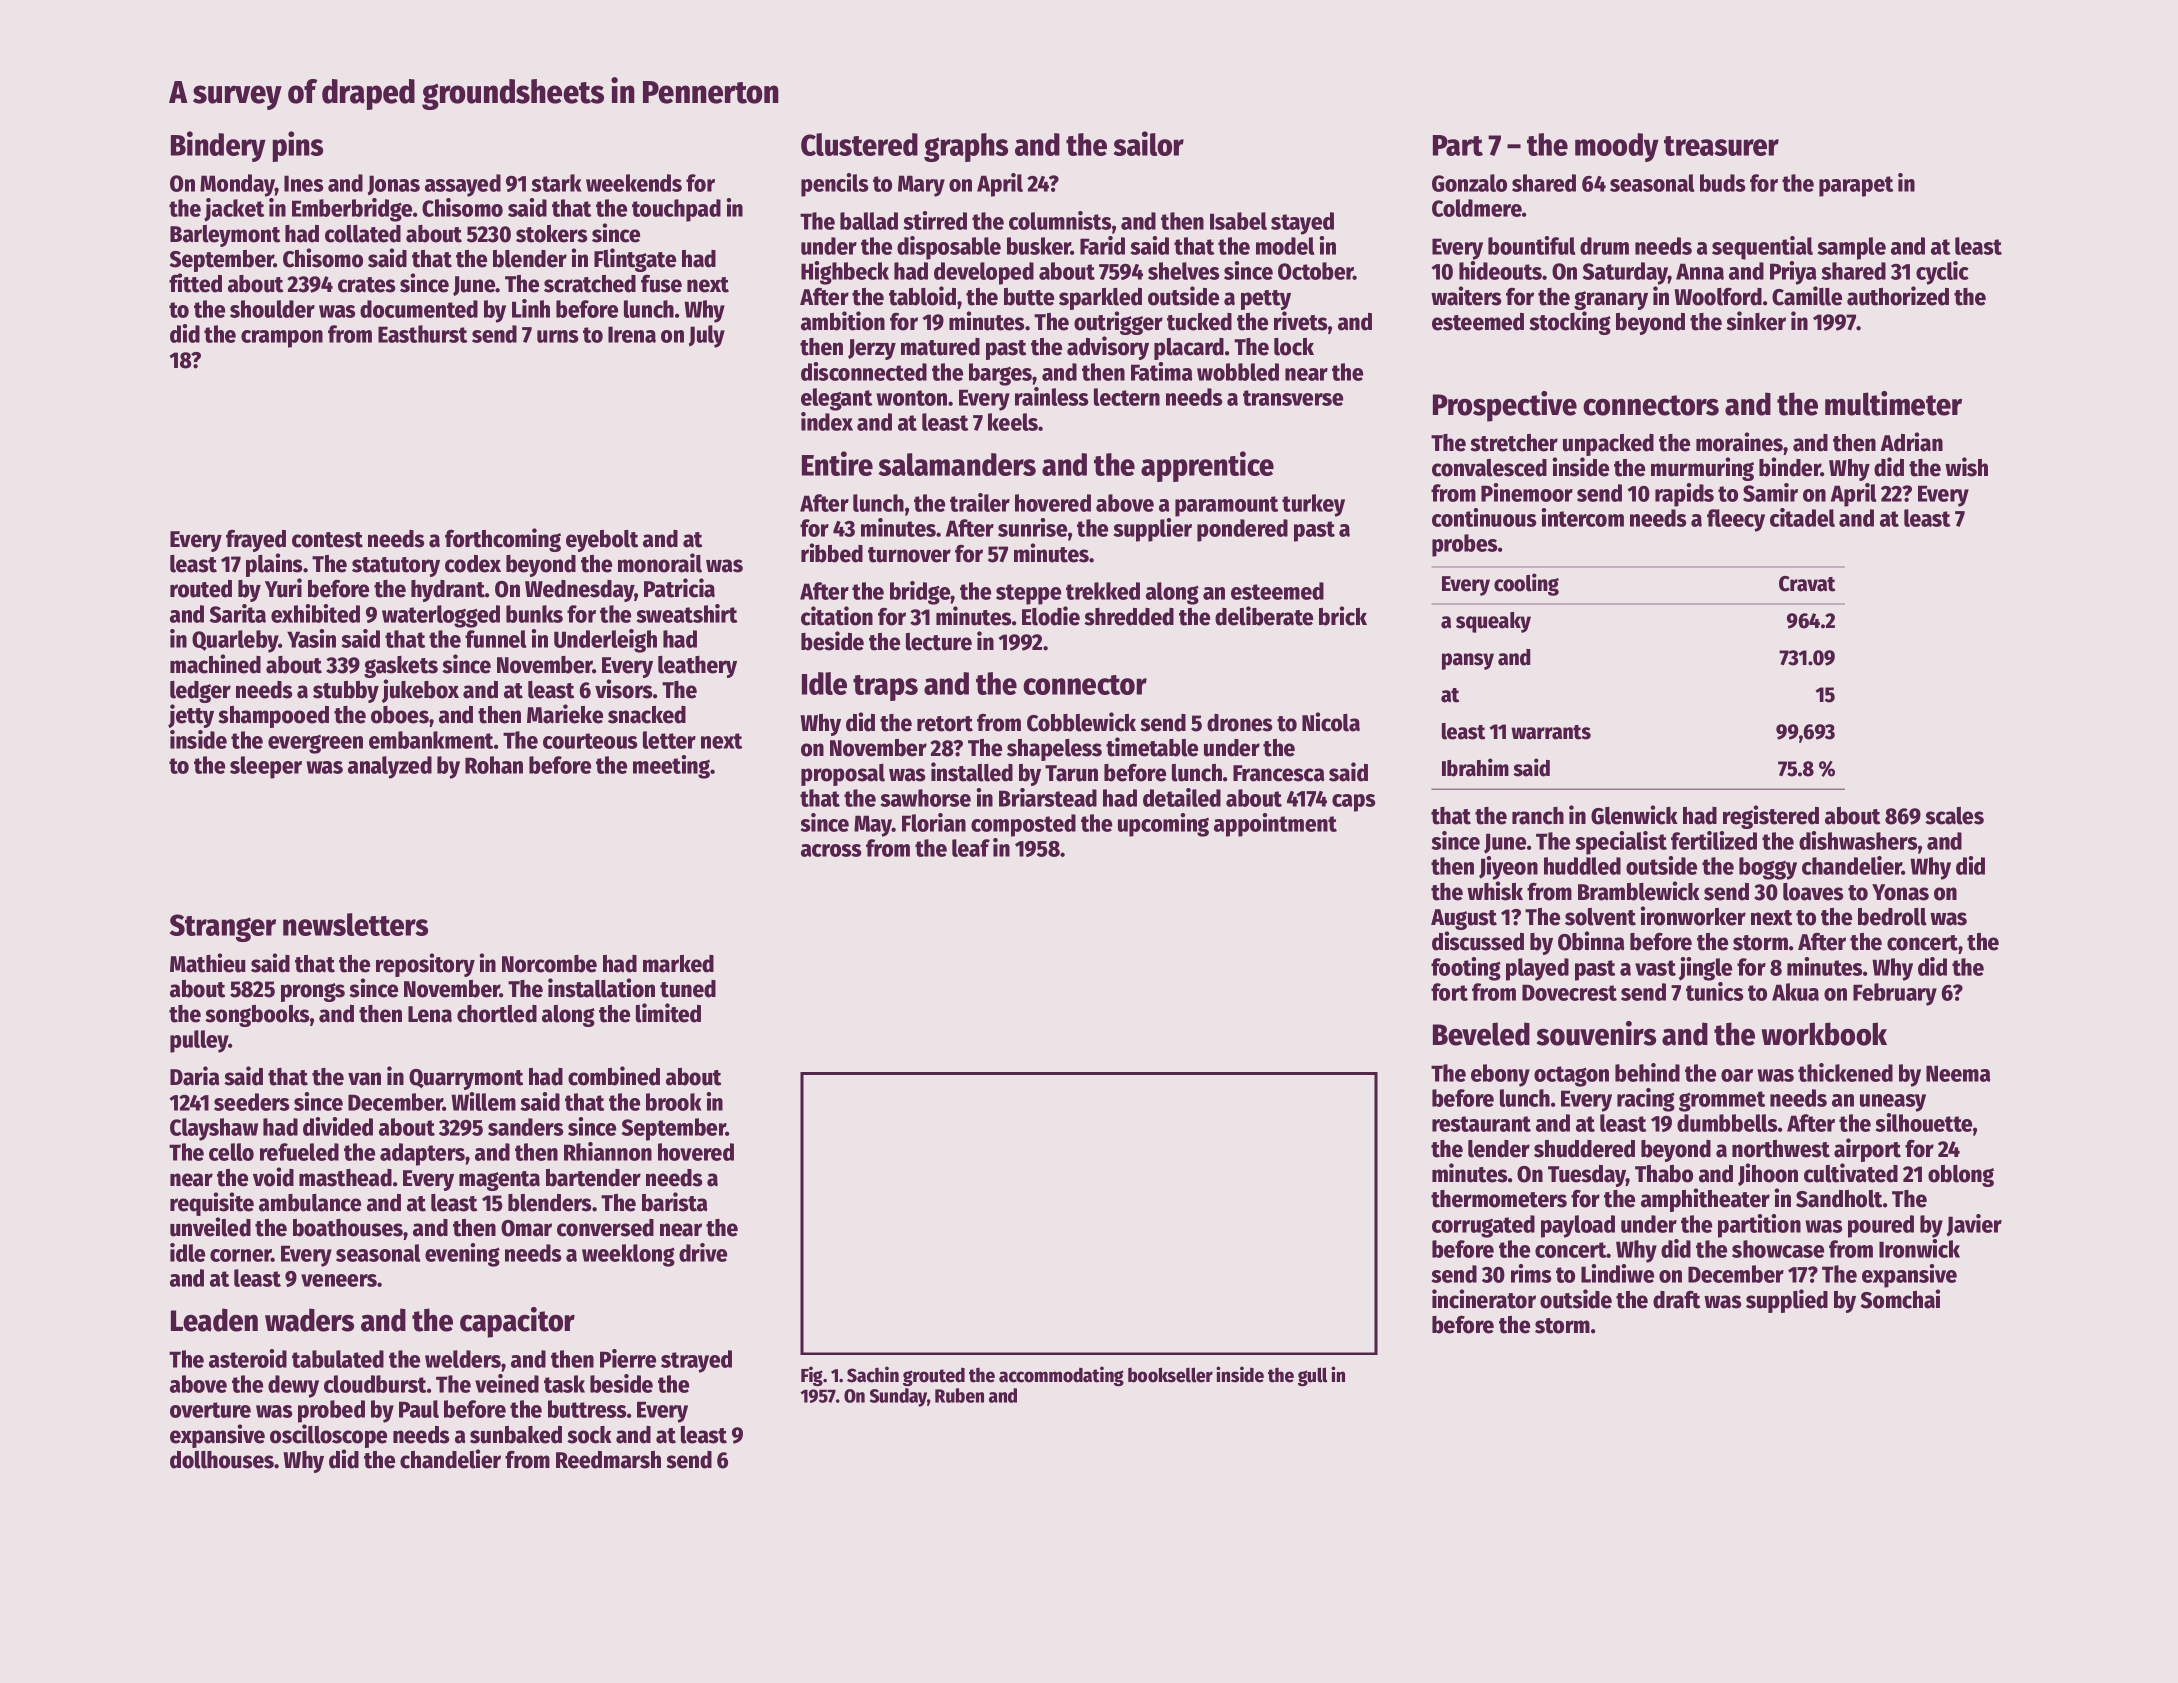  Describe the element at coordinates (1851, 1173) in the image. I see `cultivated` at that location.
